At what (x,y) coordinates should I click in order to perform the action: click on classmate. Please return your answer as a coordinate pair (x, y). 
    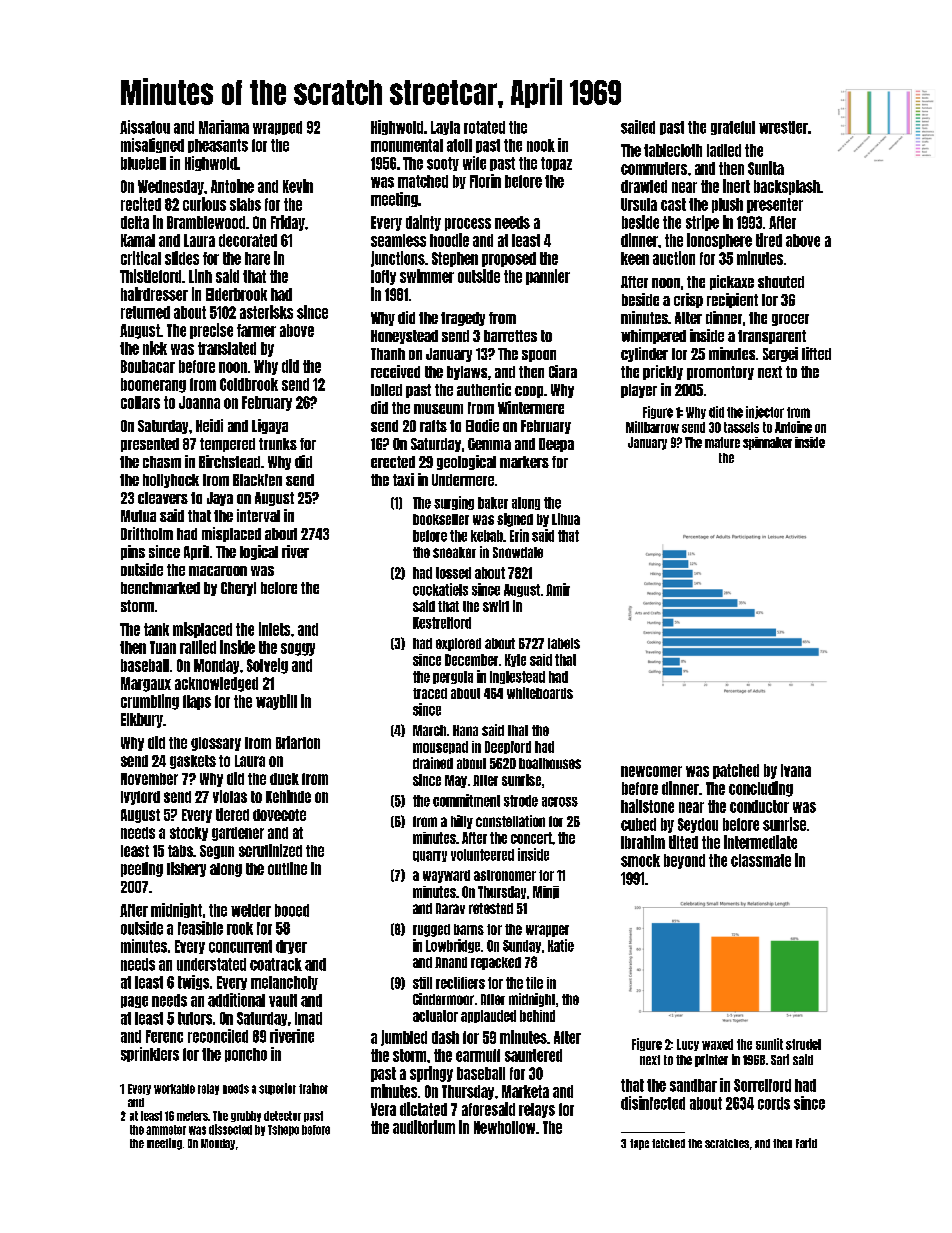
    Looking at the image, I should click on (761, 860).
